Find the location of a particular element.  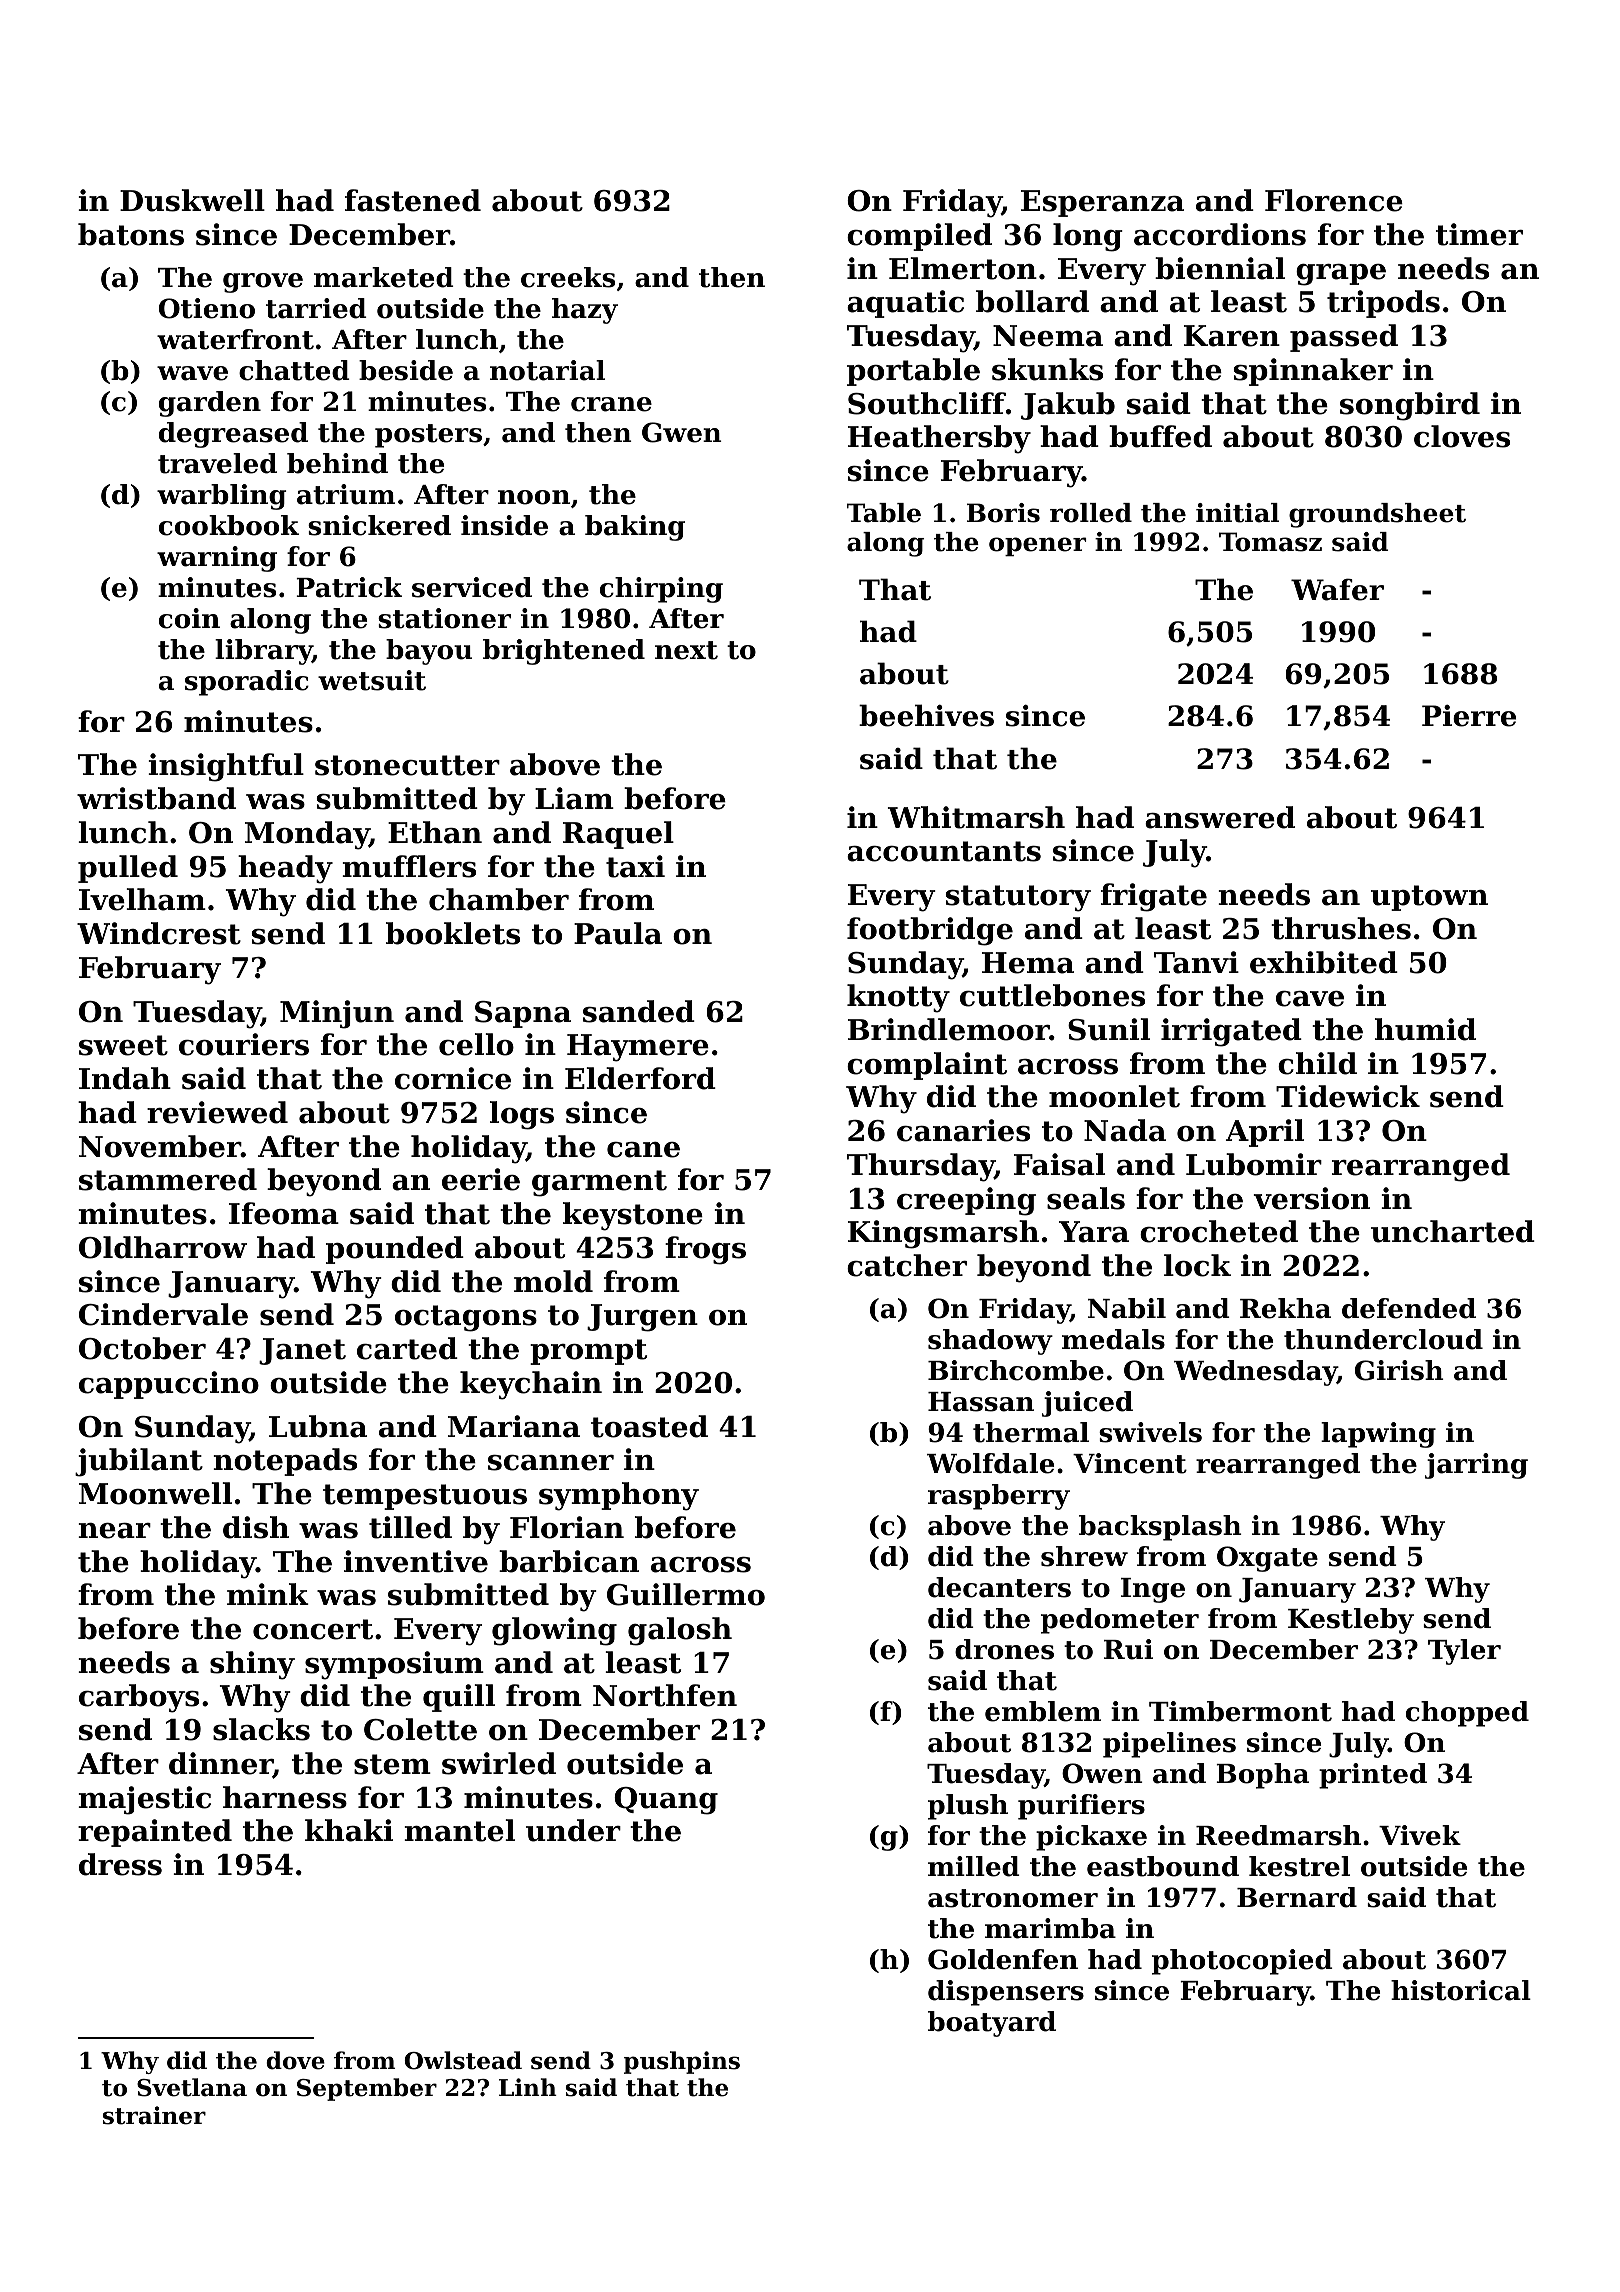

accountants is located at coordinates (944, 851).
